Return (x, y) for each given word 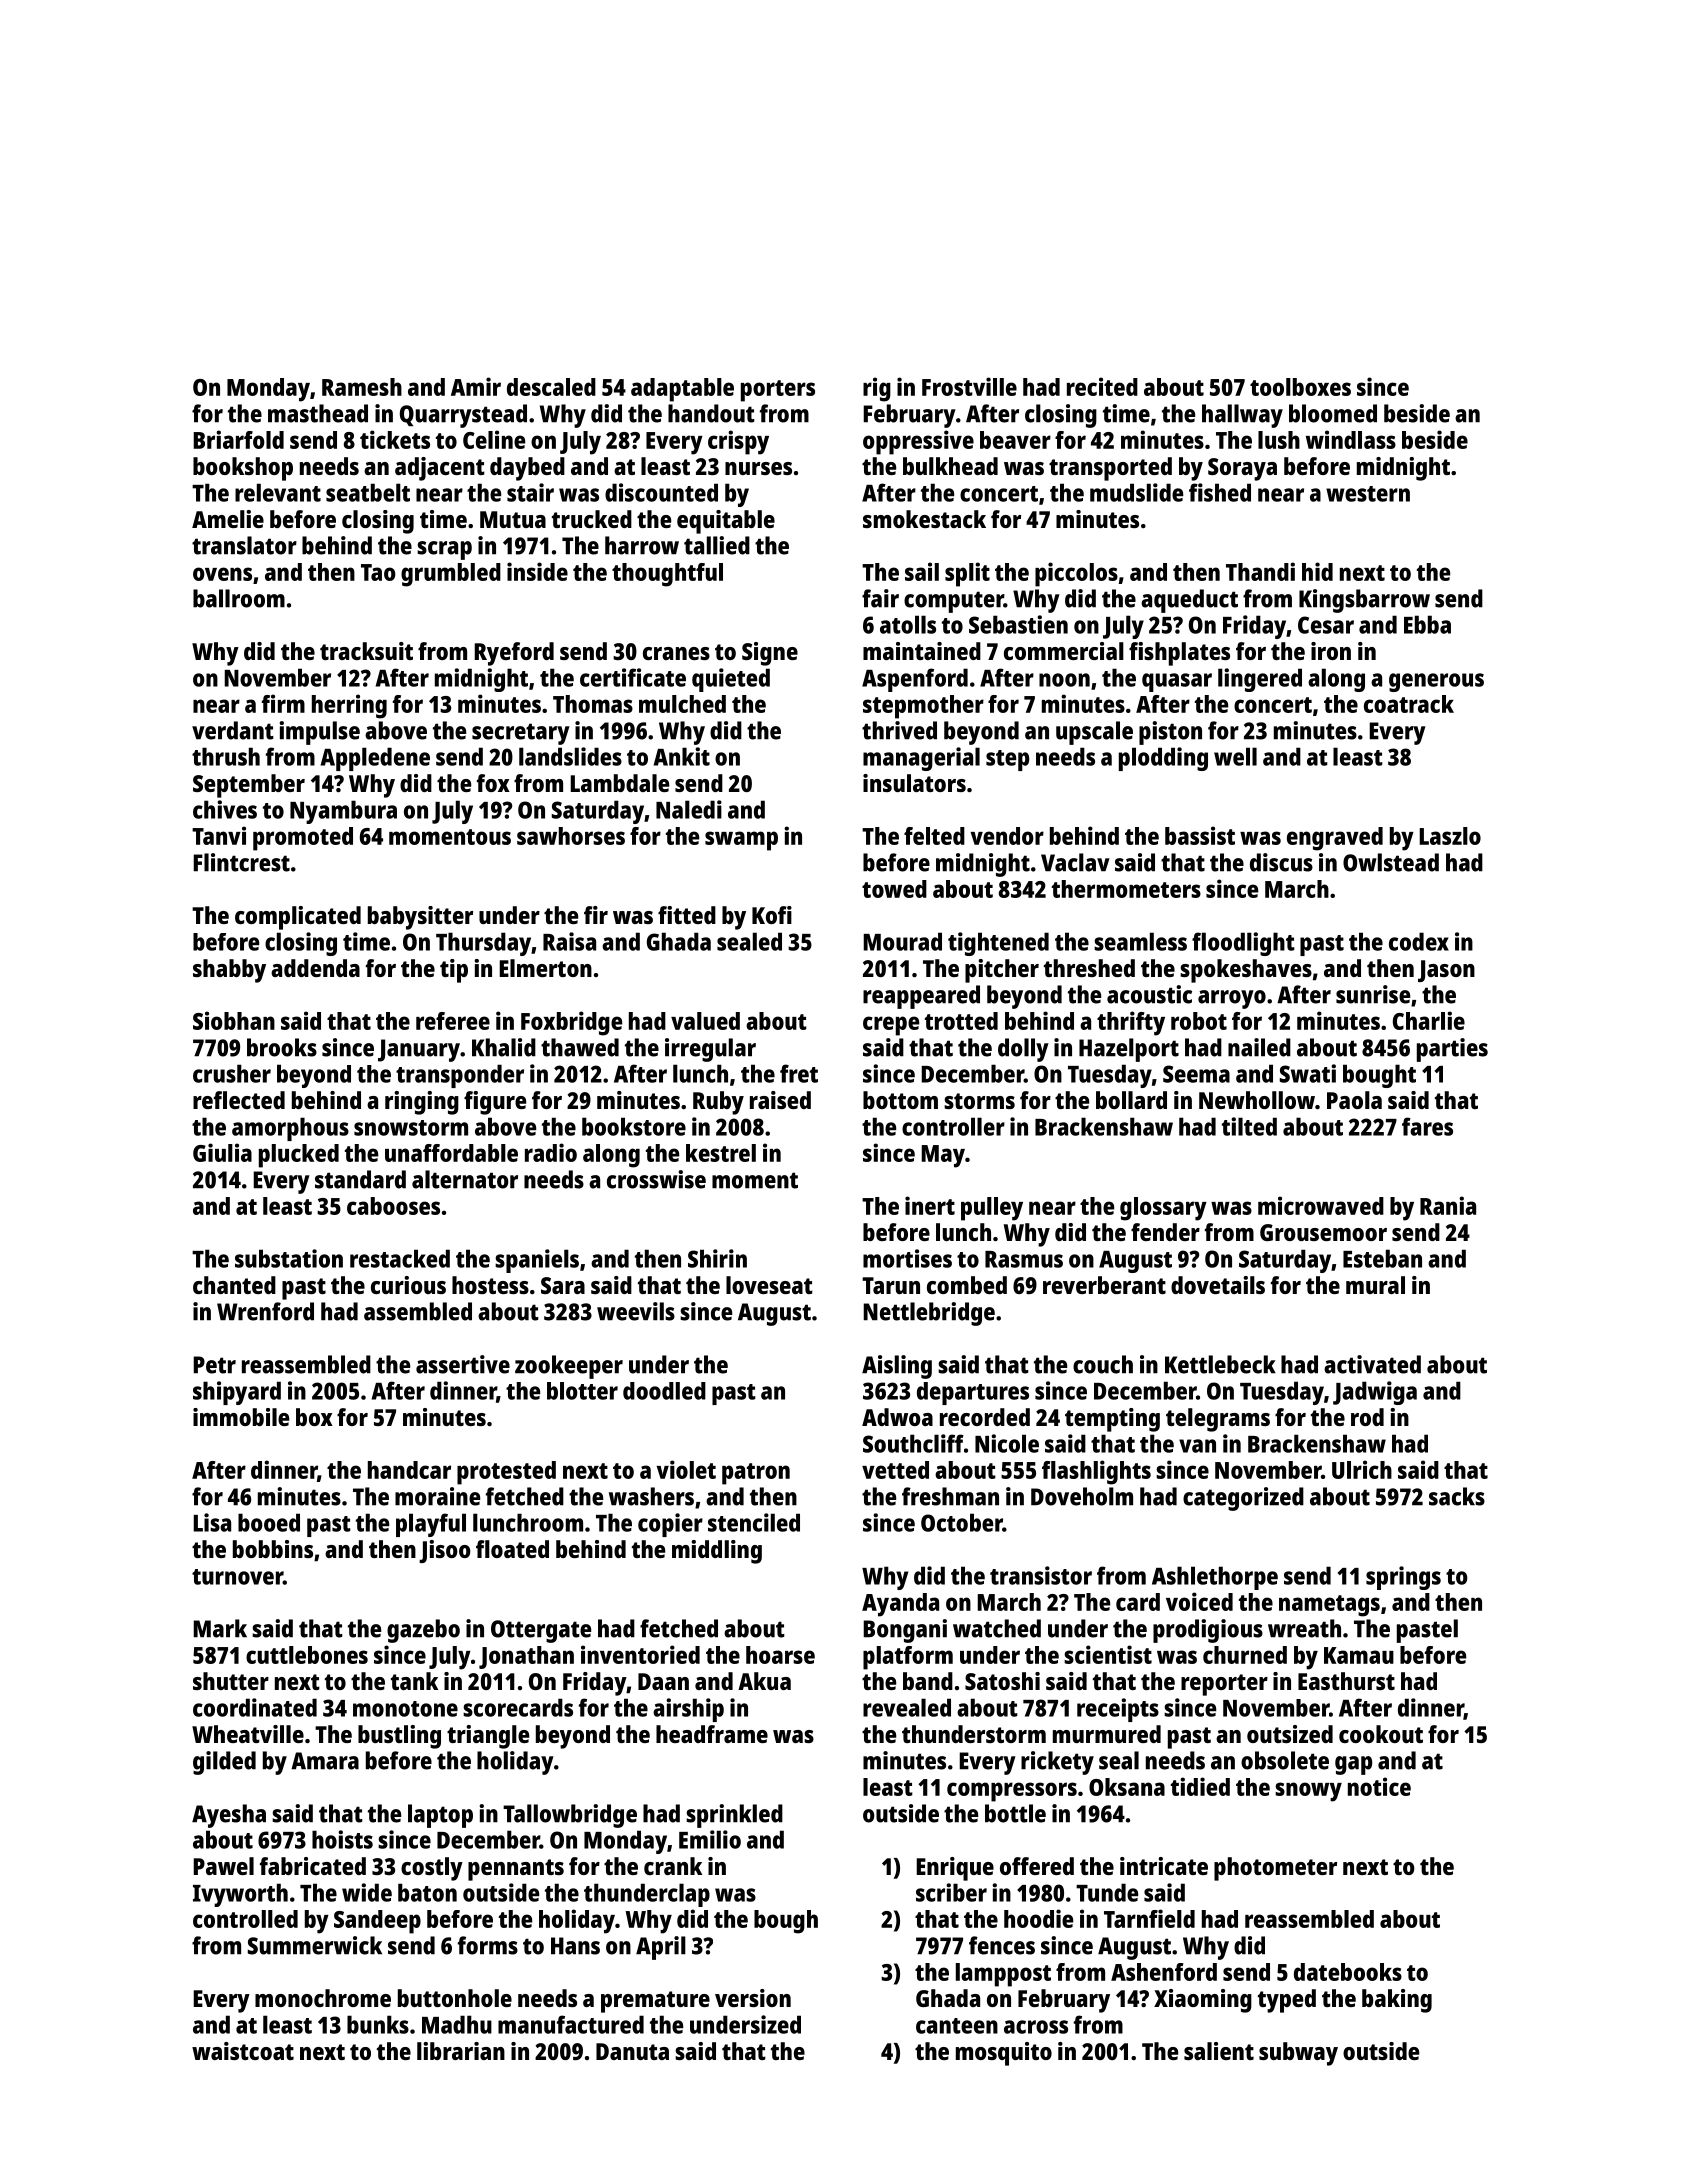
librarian (461, 2051)
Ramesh (362, 387)
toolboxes (1300, 387)
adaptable (682, 390)
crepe (891, 1026)
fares (1427, 1126)
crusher (232, 1073)
